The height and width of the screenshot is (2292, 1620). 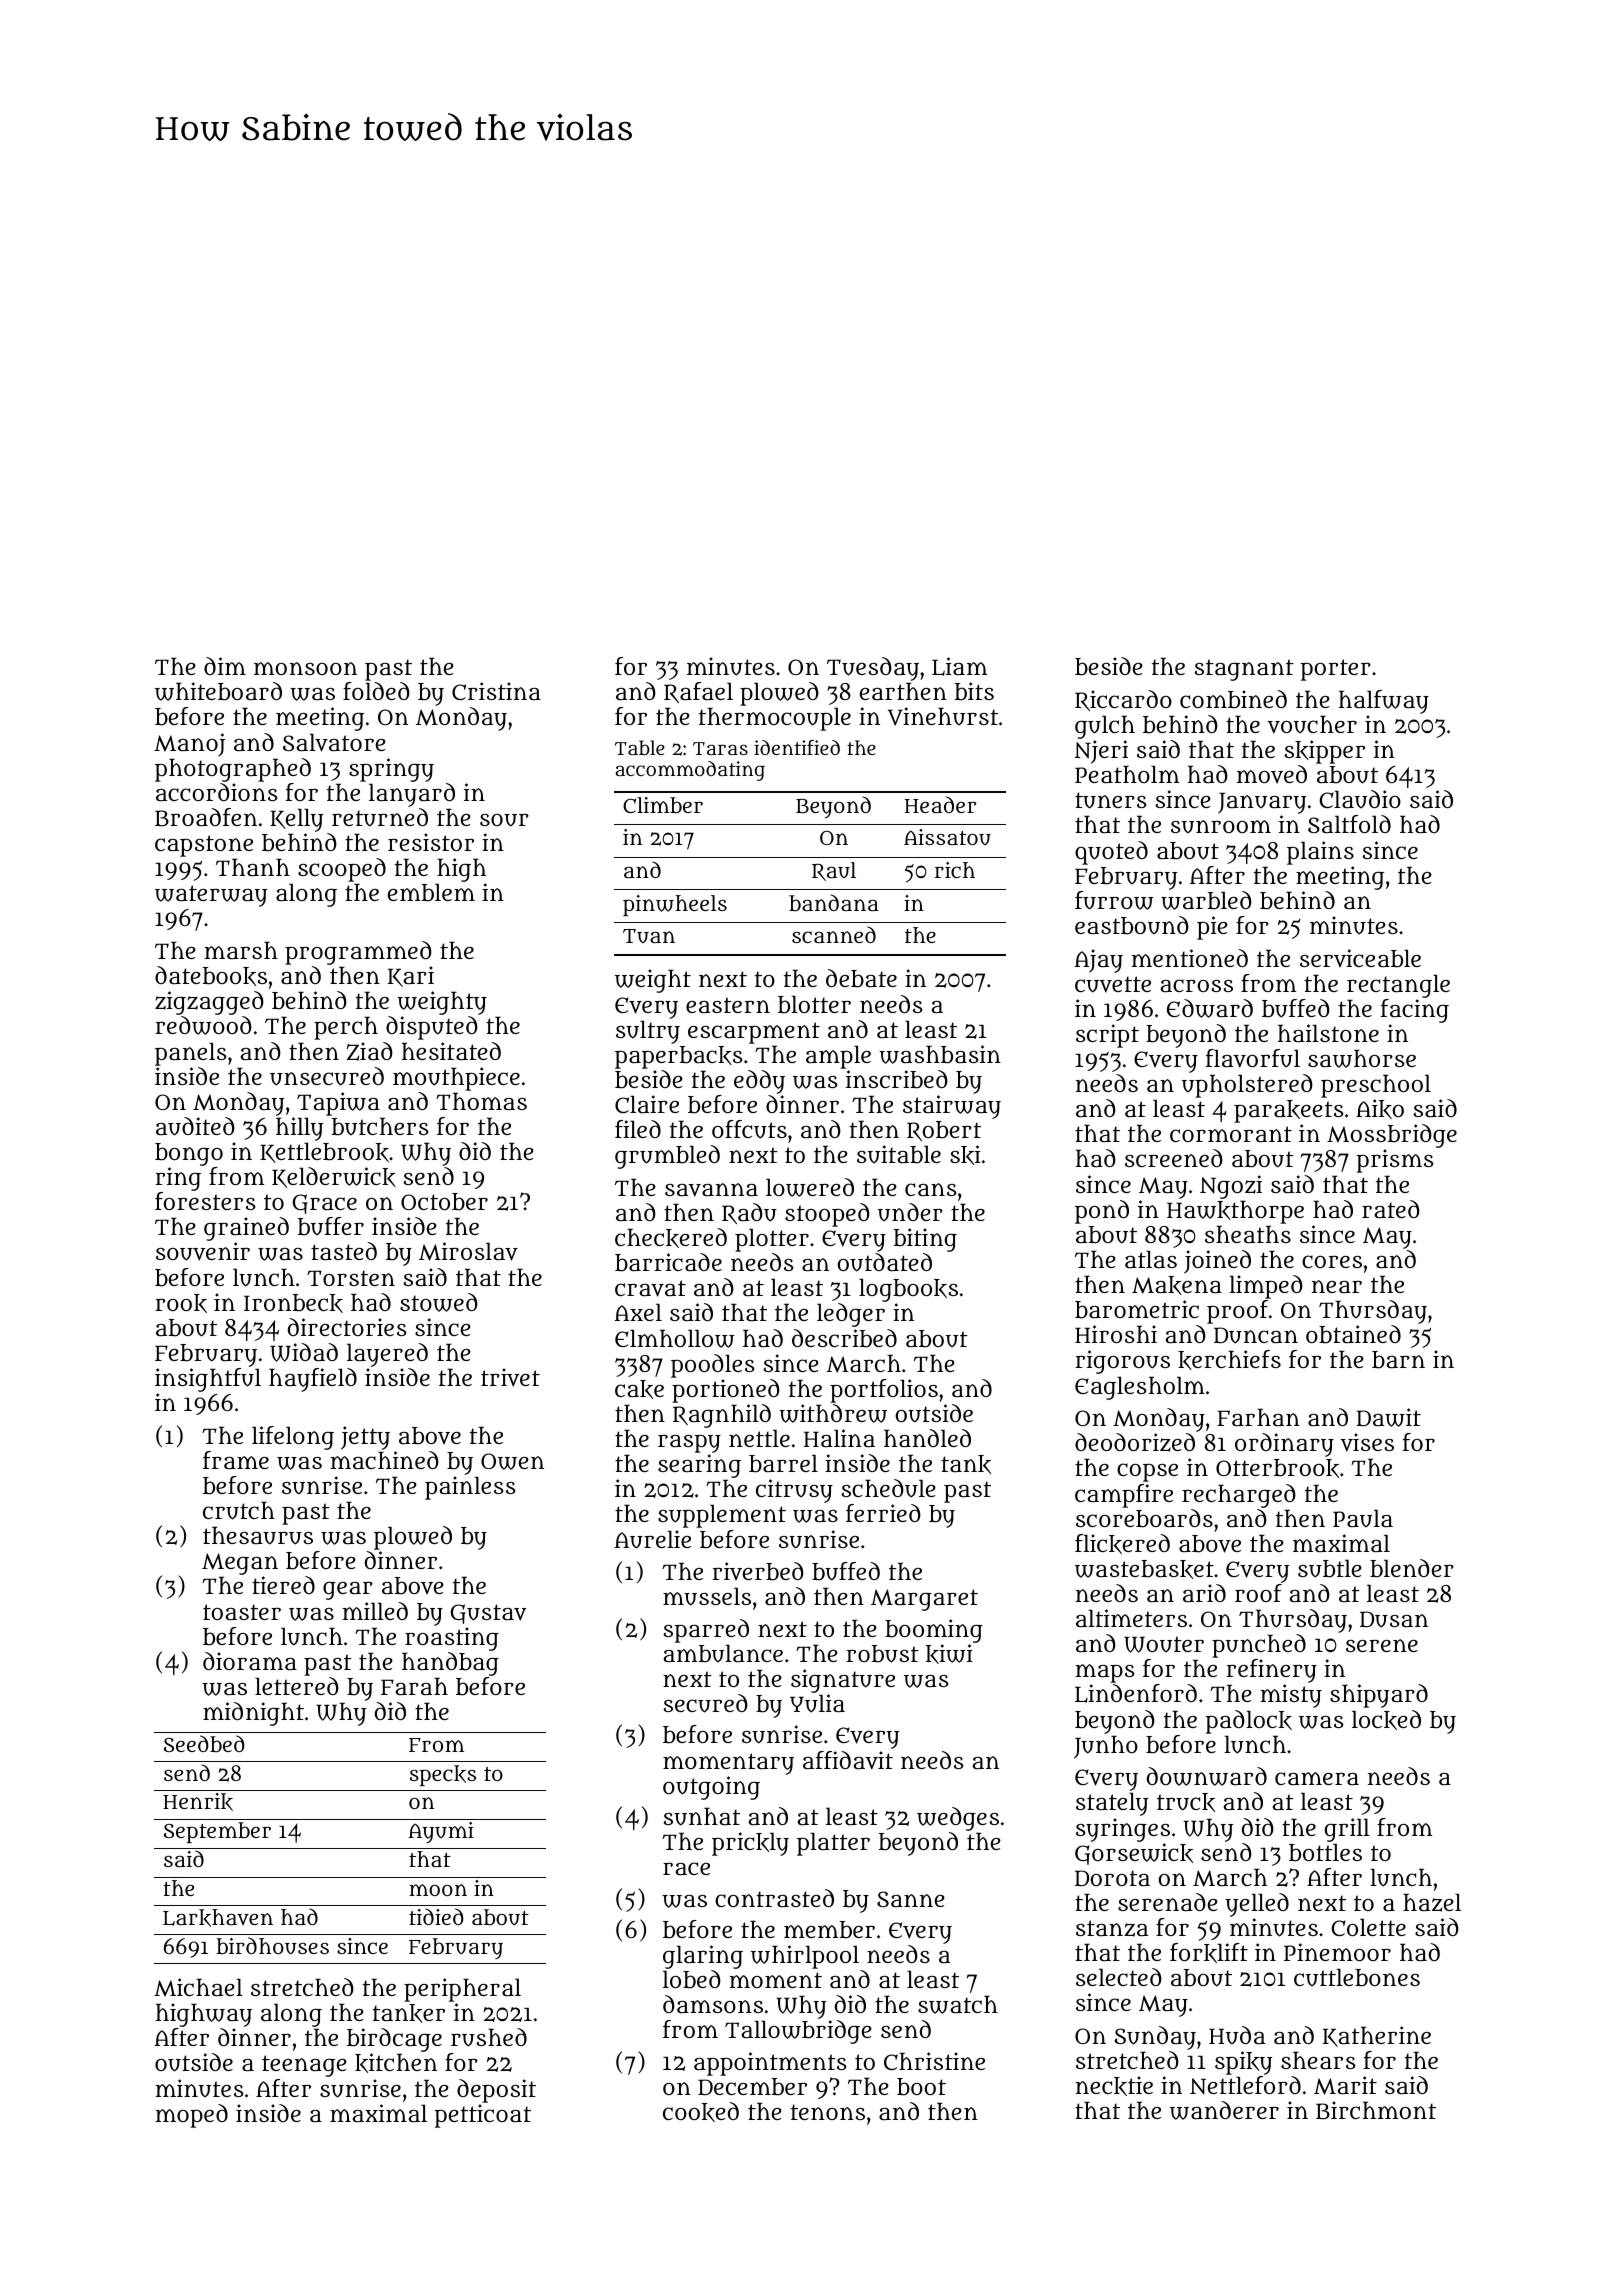 I want to click on Rafael, so click(x=698, y=692).
